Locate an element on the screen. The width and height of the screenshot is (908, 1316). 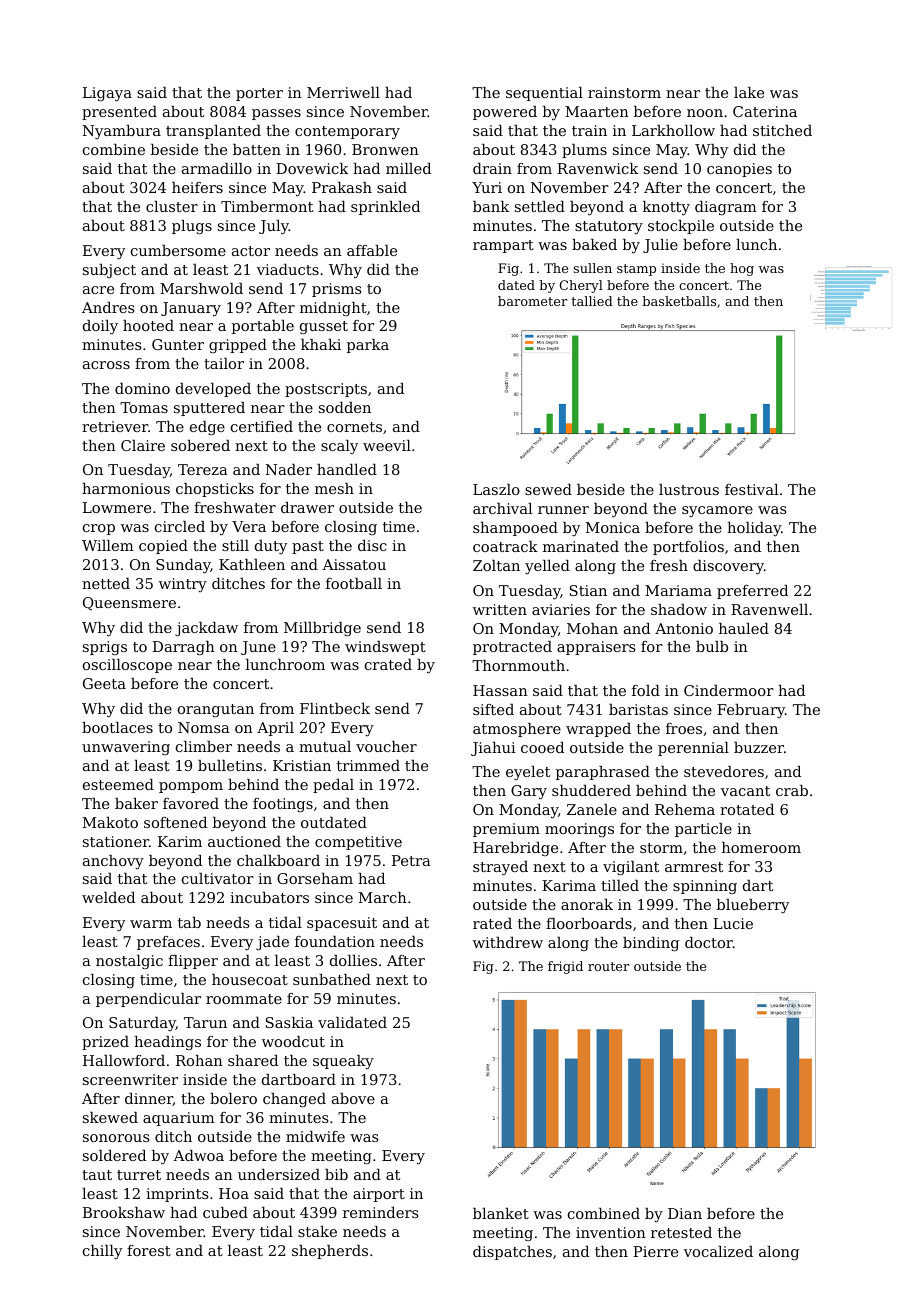
midwife is located at coordinates (315, 1136).
